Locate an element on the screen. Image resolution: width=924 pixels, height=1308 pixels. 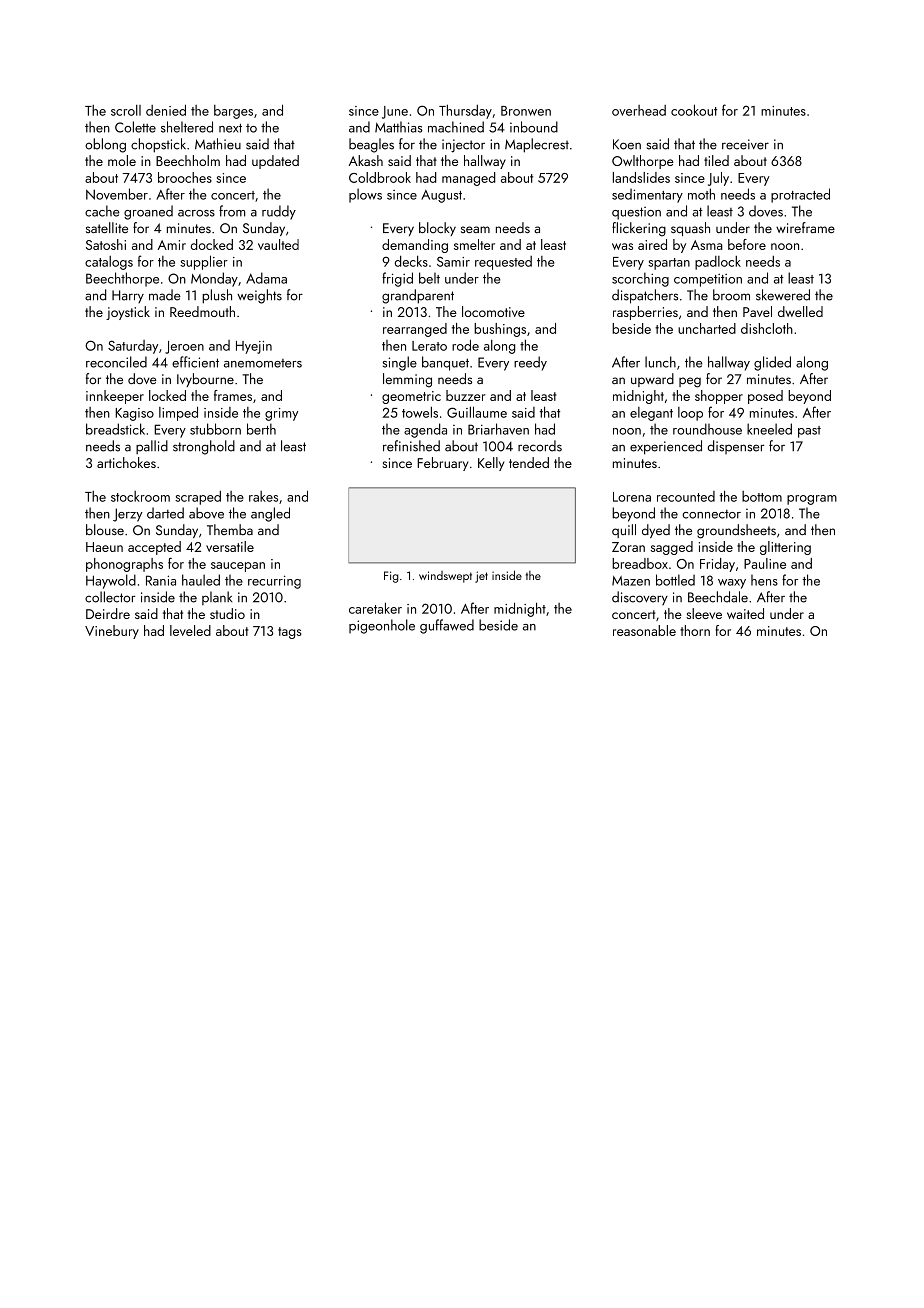
demanding is located at coordinates (415, 246).
